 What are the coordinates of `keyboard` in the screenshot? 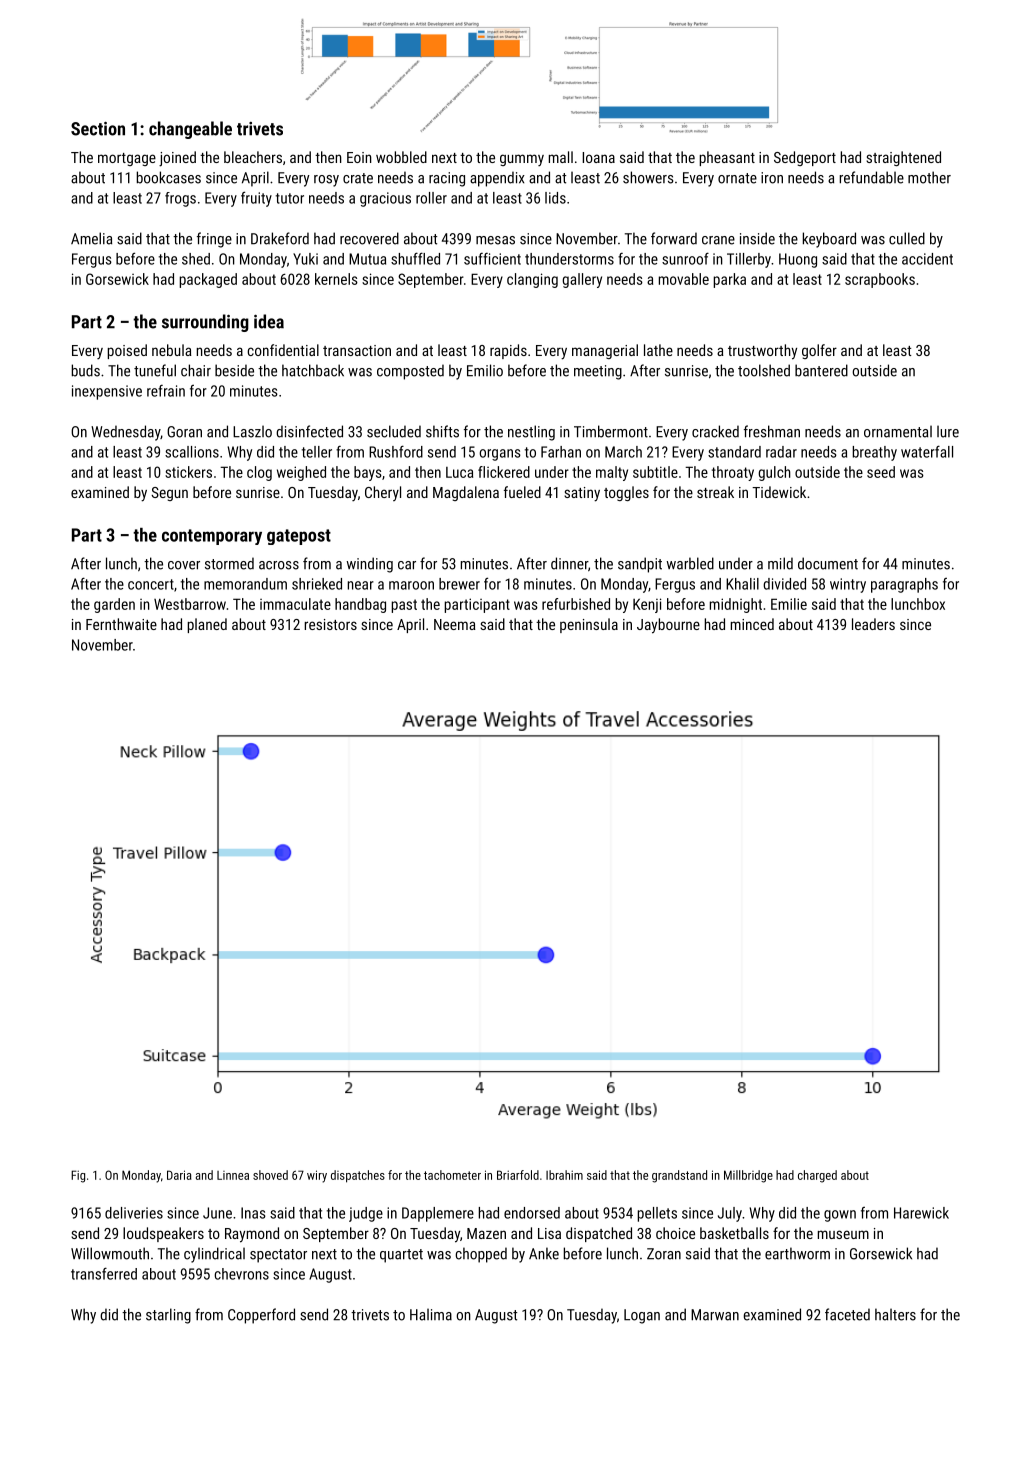 It's located at (829, 240).
